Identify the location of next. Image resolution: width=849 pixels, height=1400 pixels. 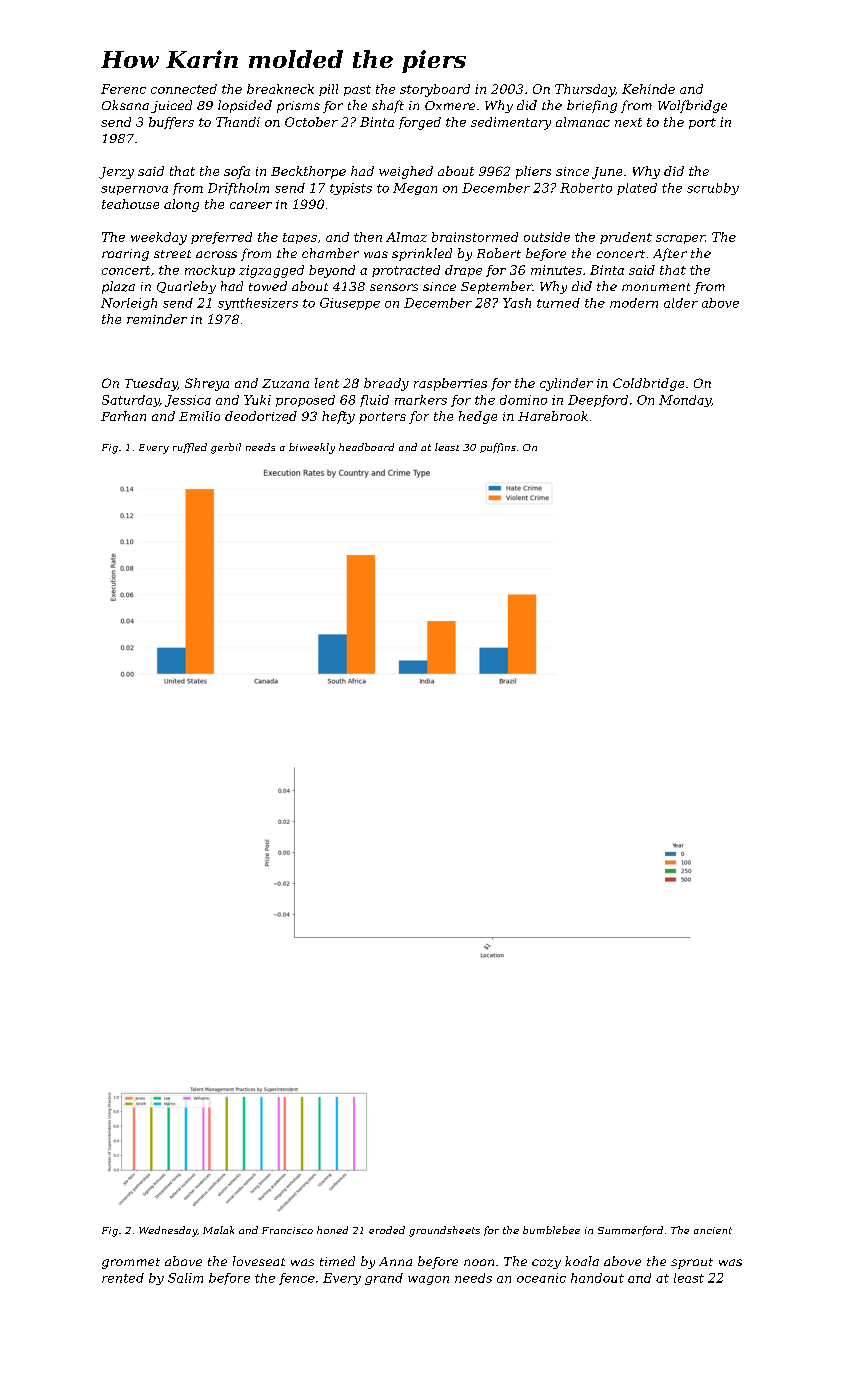
(628, 122).
